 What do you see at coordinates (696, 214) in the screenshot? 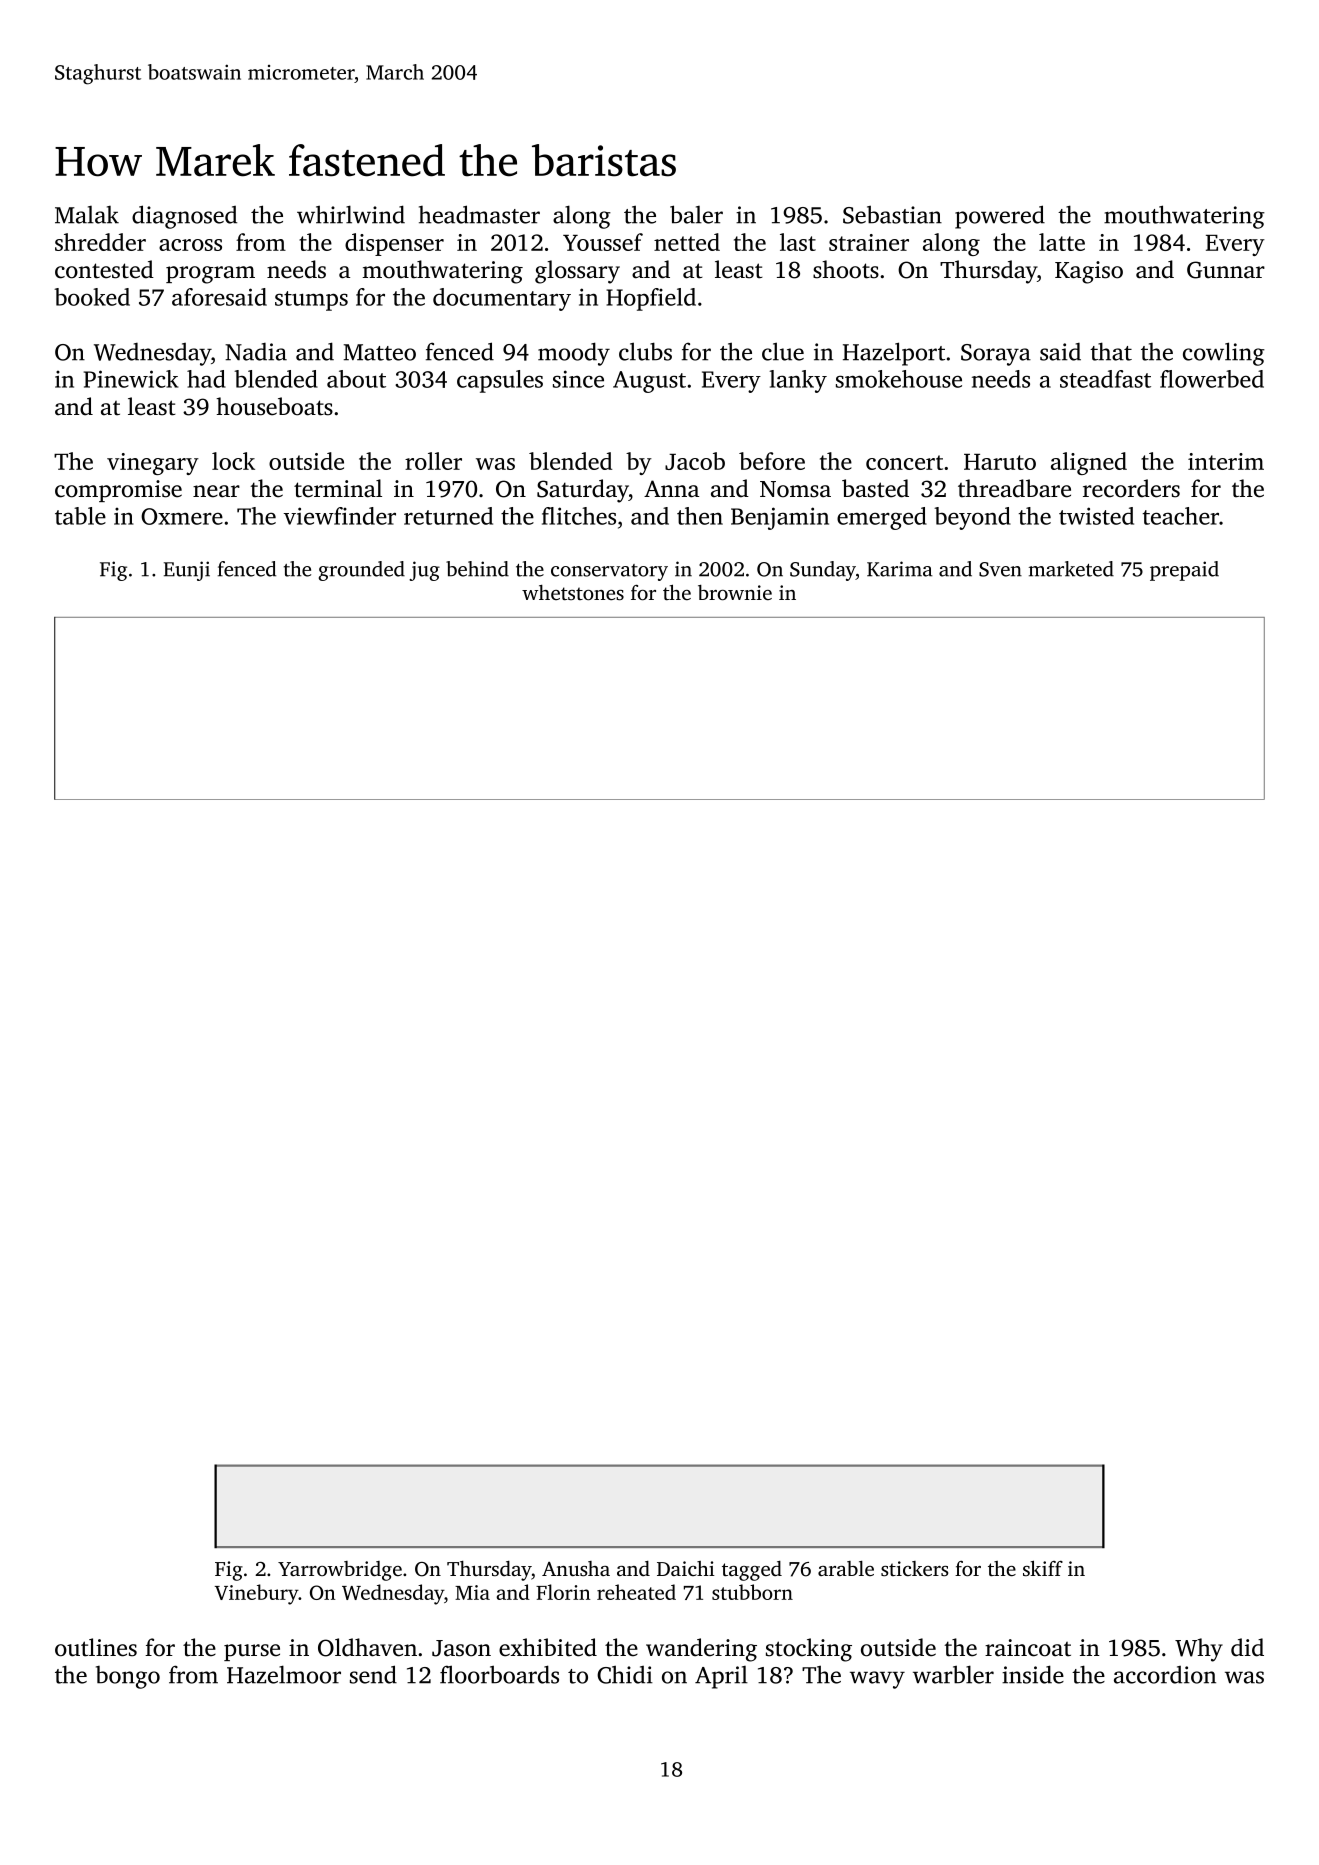
I see `baler` at bounding box center [696, 214].
